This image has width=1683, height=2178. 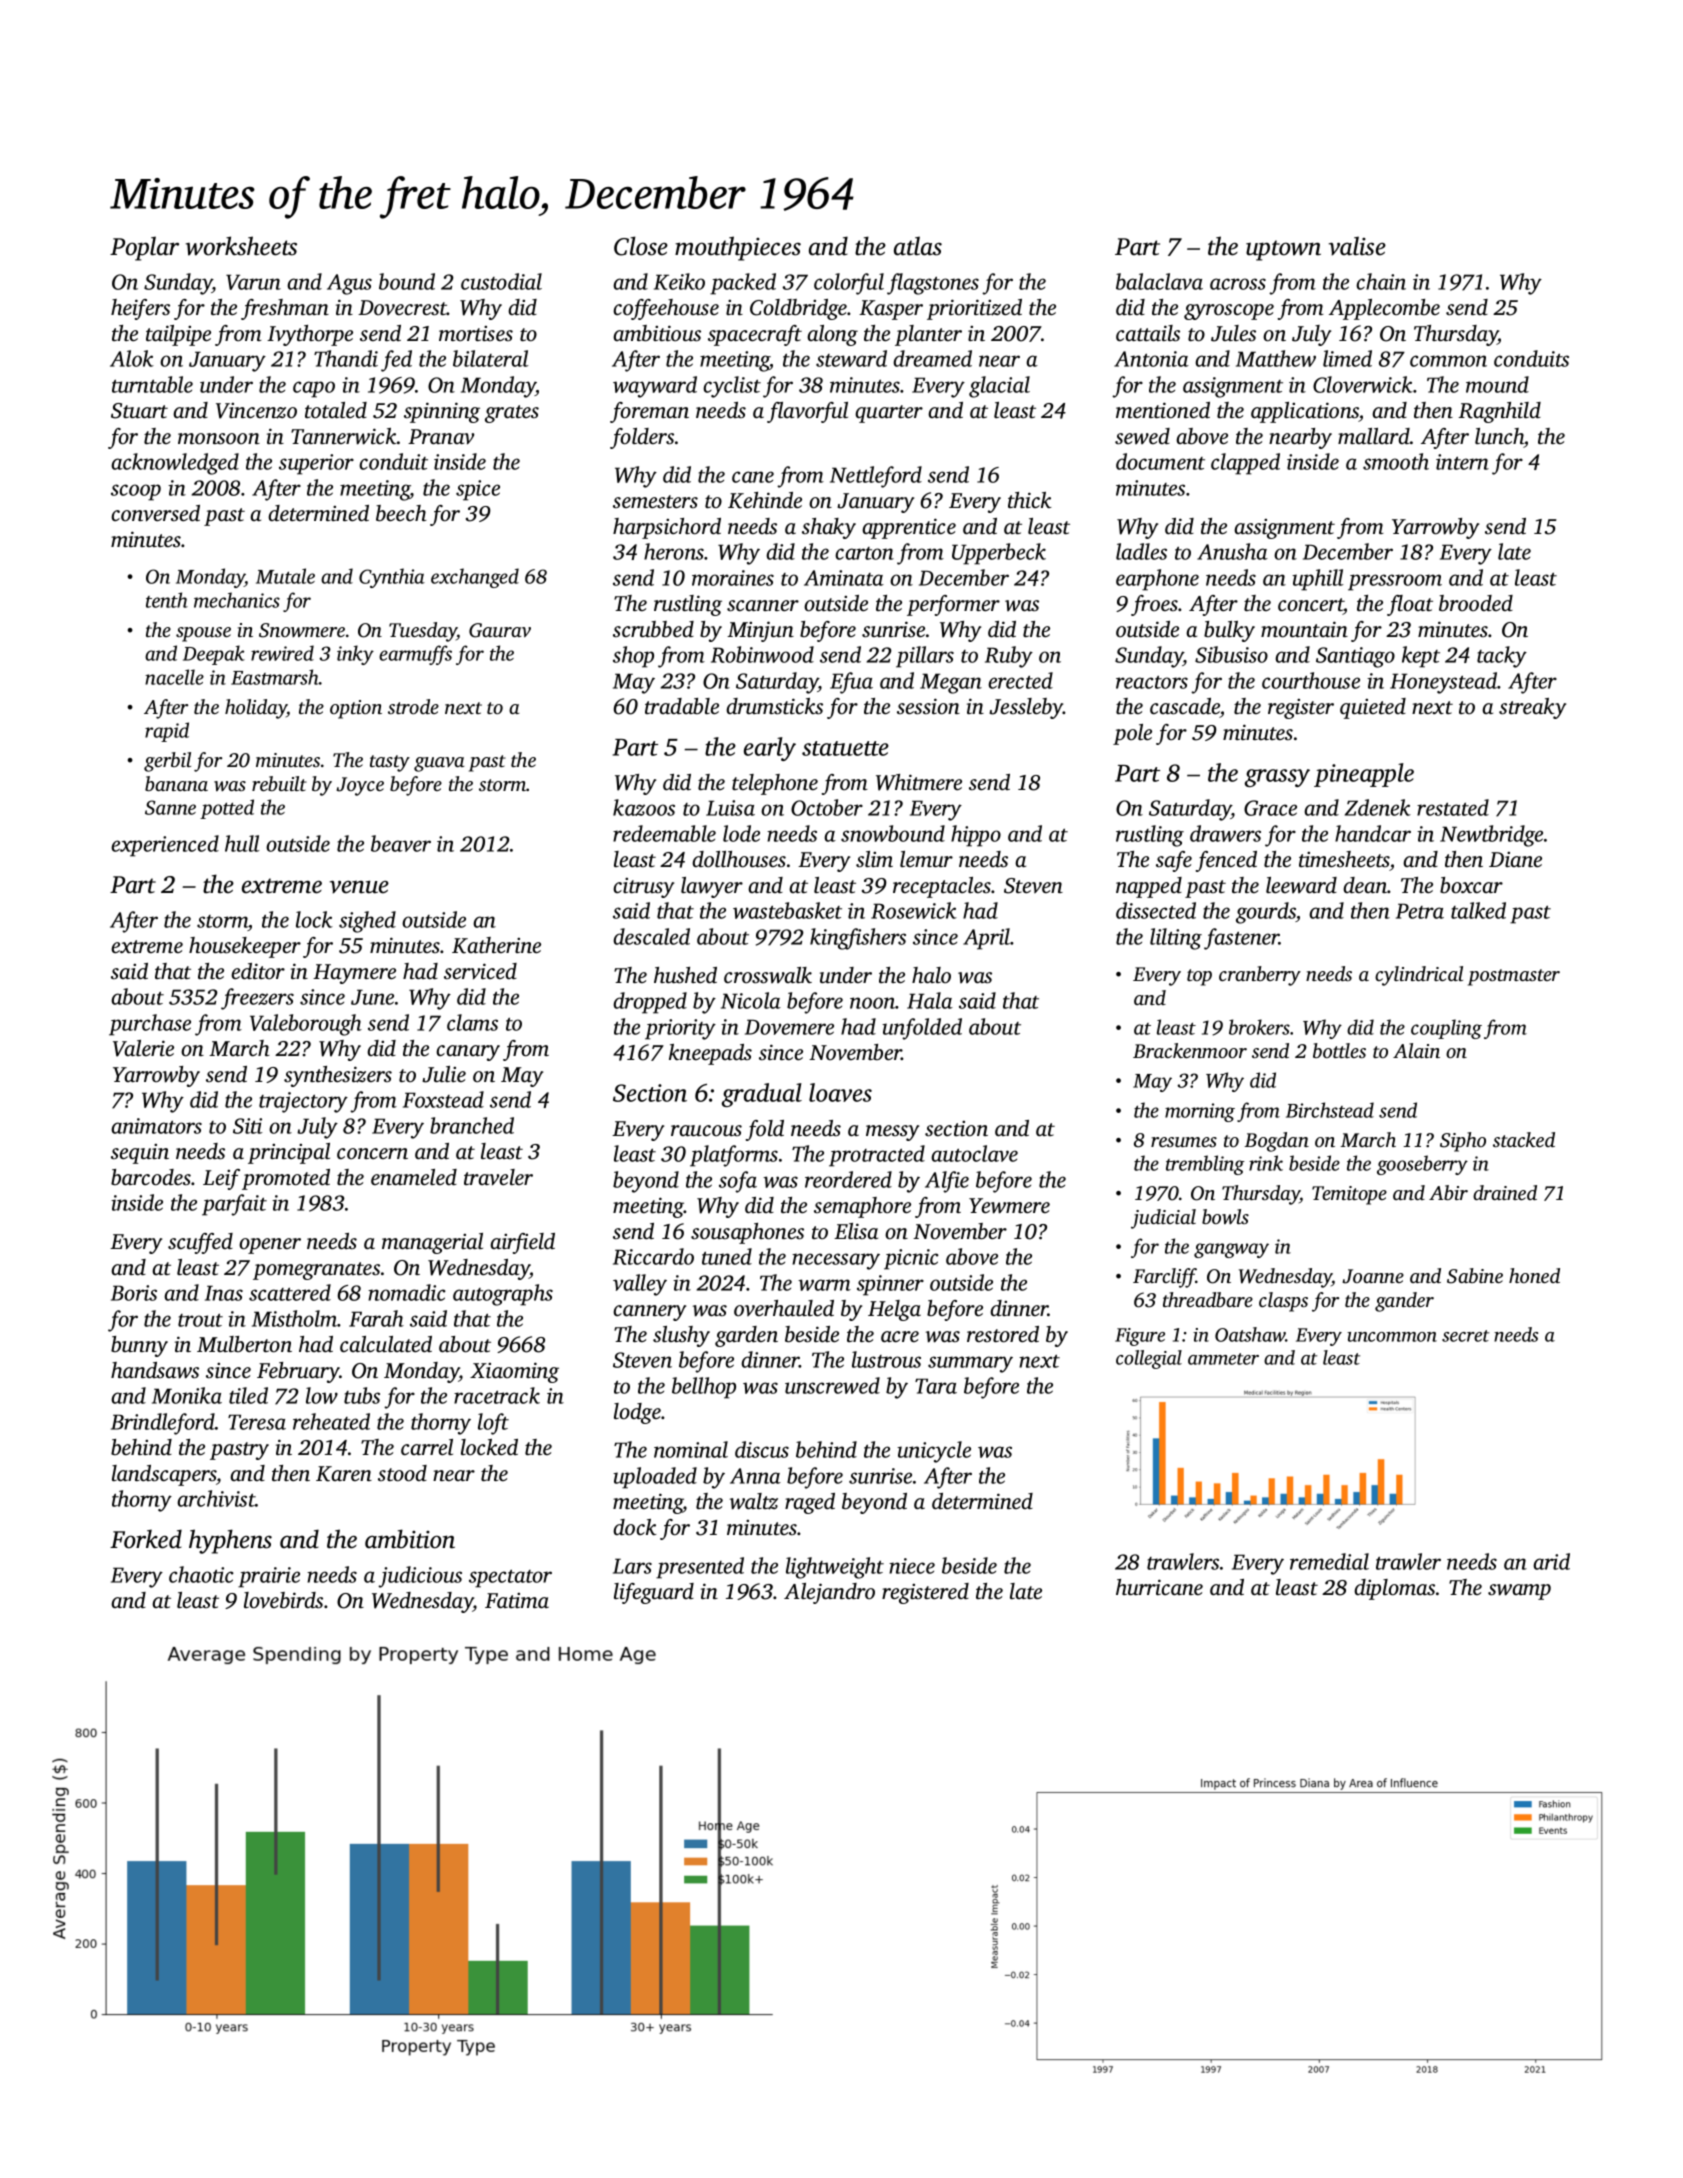 I want to click on Forked, so click(x=146, y=1539).
